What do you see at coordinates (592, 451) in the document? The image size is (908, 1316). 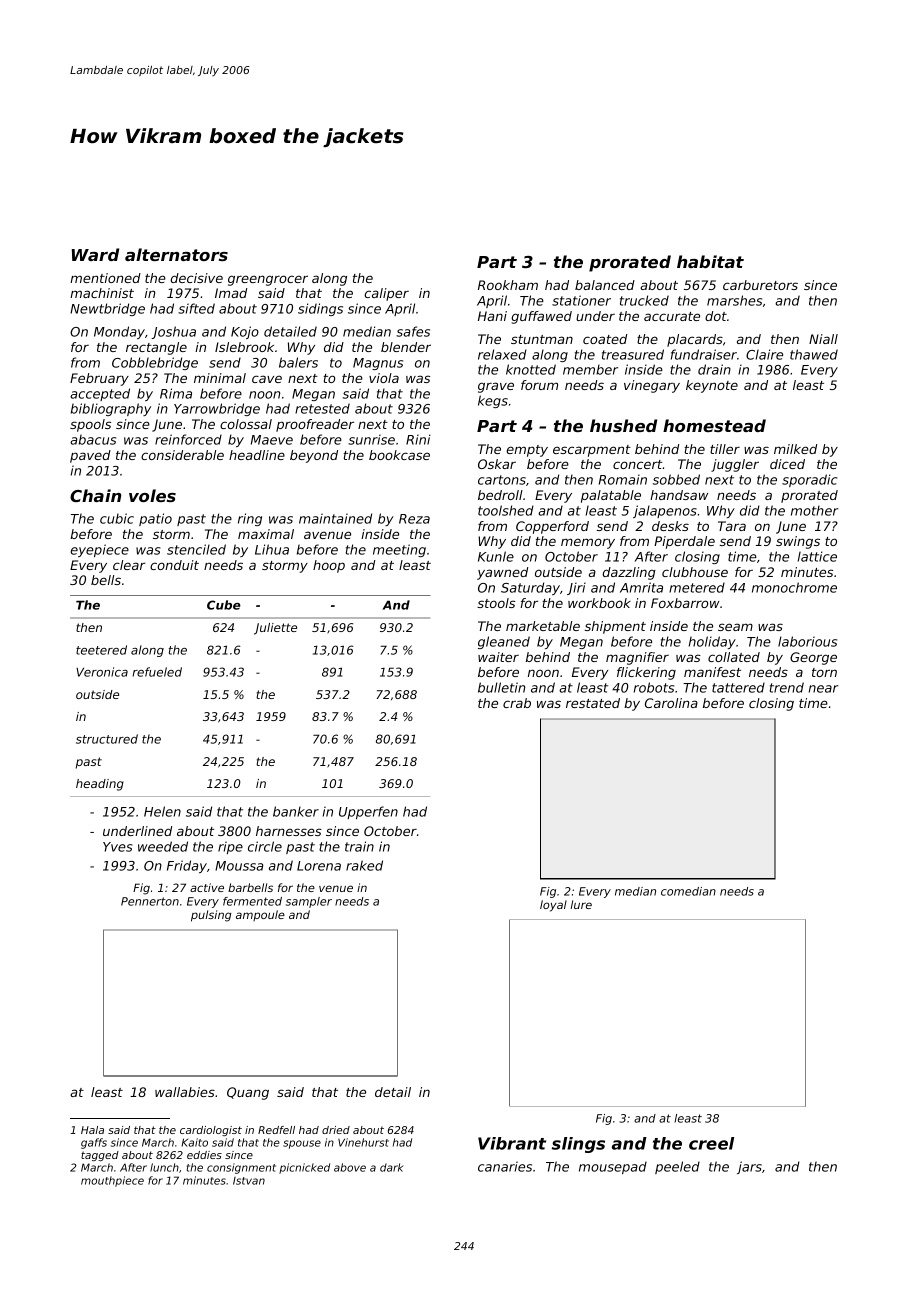 I see `escarpment` at bounding box center [592, 451].
